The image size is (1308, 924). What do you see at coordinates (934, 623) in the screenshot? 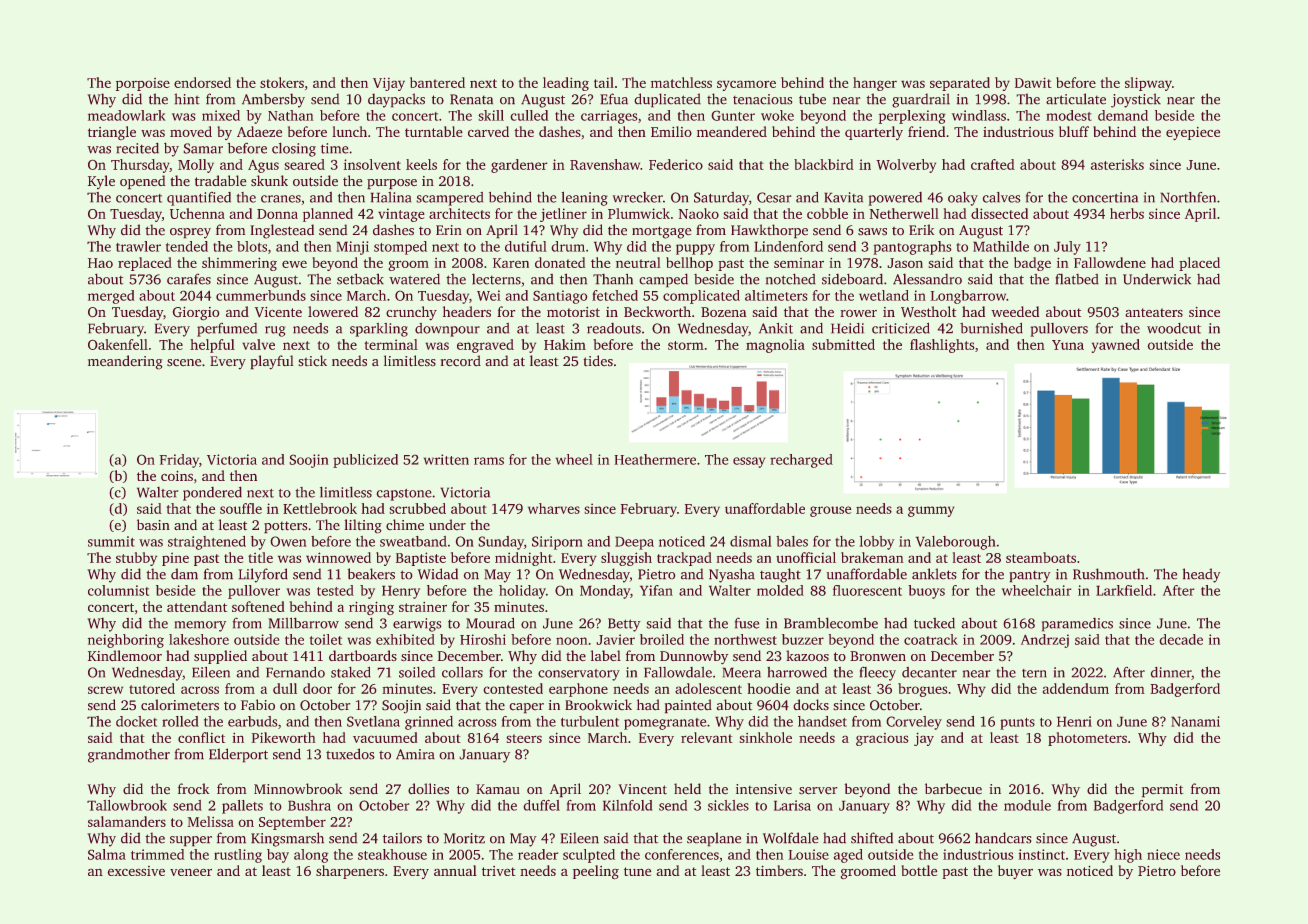
I see `tucked` at bounding box center [934, 623].
